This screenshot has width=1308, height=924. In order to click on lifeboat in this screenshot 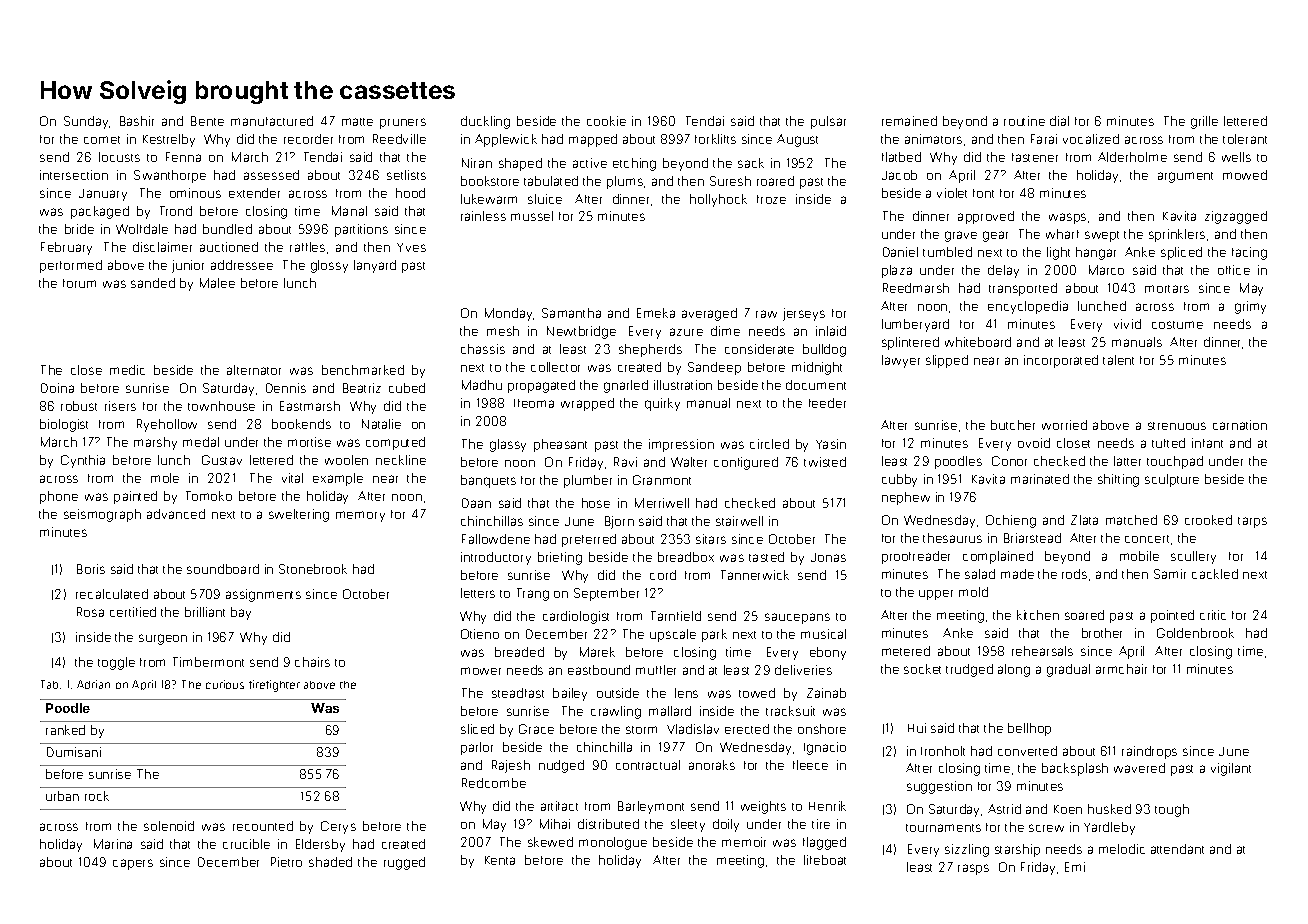, I will do `click(825, 860)`.
